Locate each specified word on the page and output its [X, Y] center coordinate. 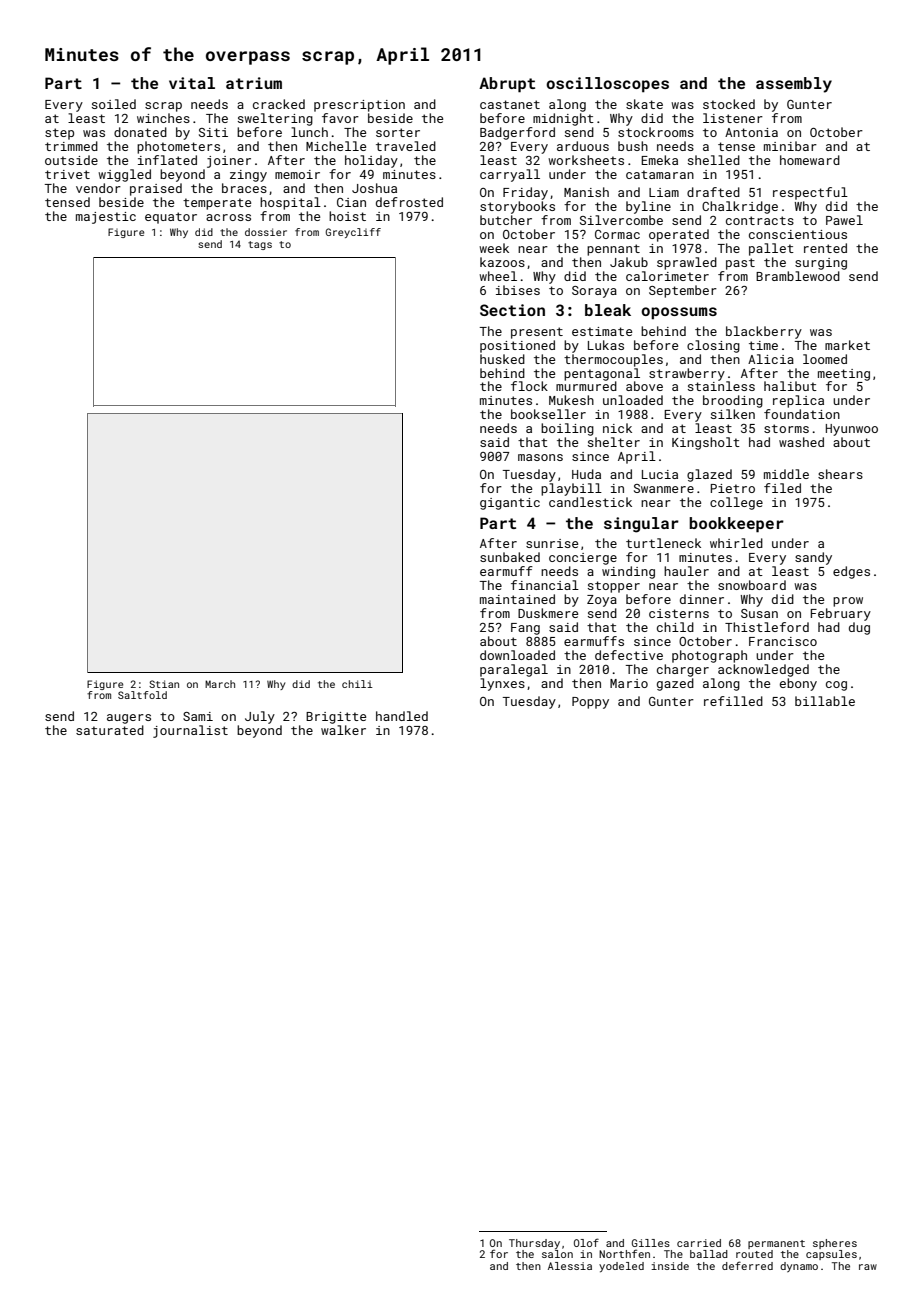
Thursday [534, 1244]
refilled [733, 701]
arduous [583, 146]
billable [825, 701]
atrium [254, 83]
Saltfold [142, 695]
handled [402, 716]
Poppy [590, 703]
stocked [729, 104]
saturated [110, 730]
